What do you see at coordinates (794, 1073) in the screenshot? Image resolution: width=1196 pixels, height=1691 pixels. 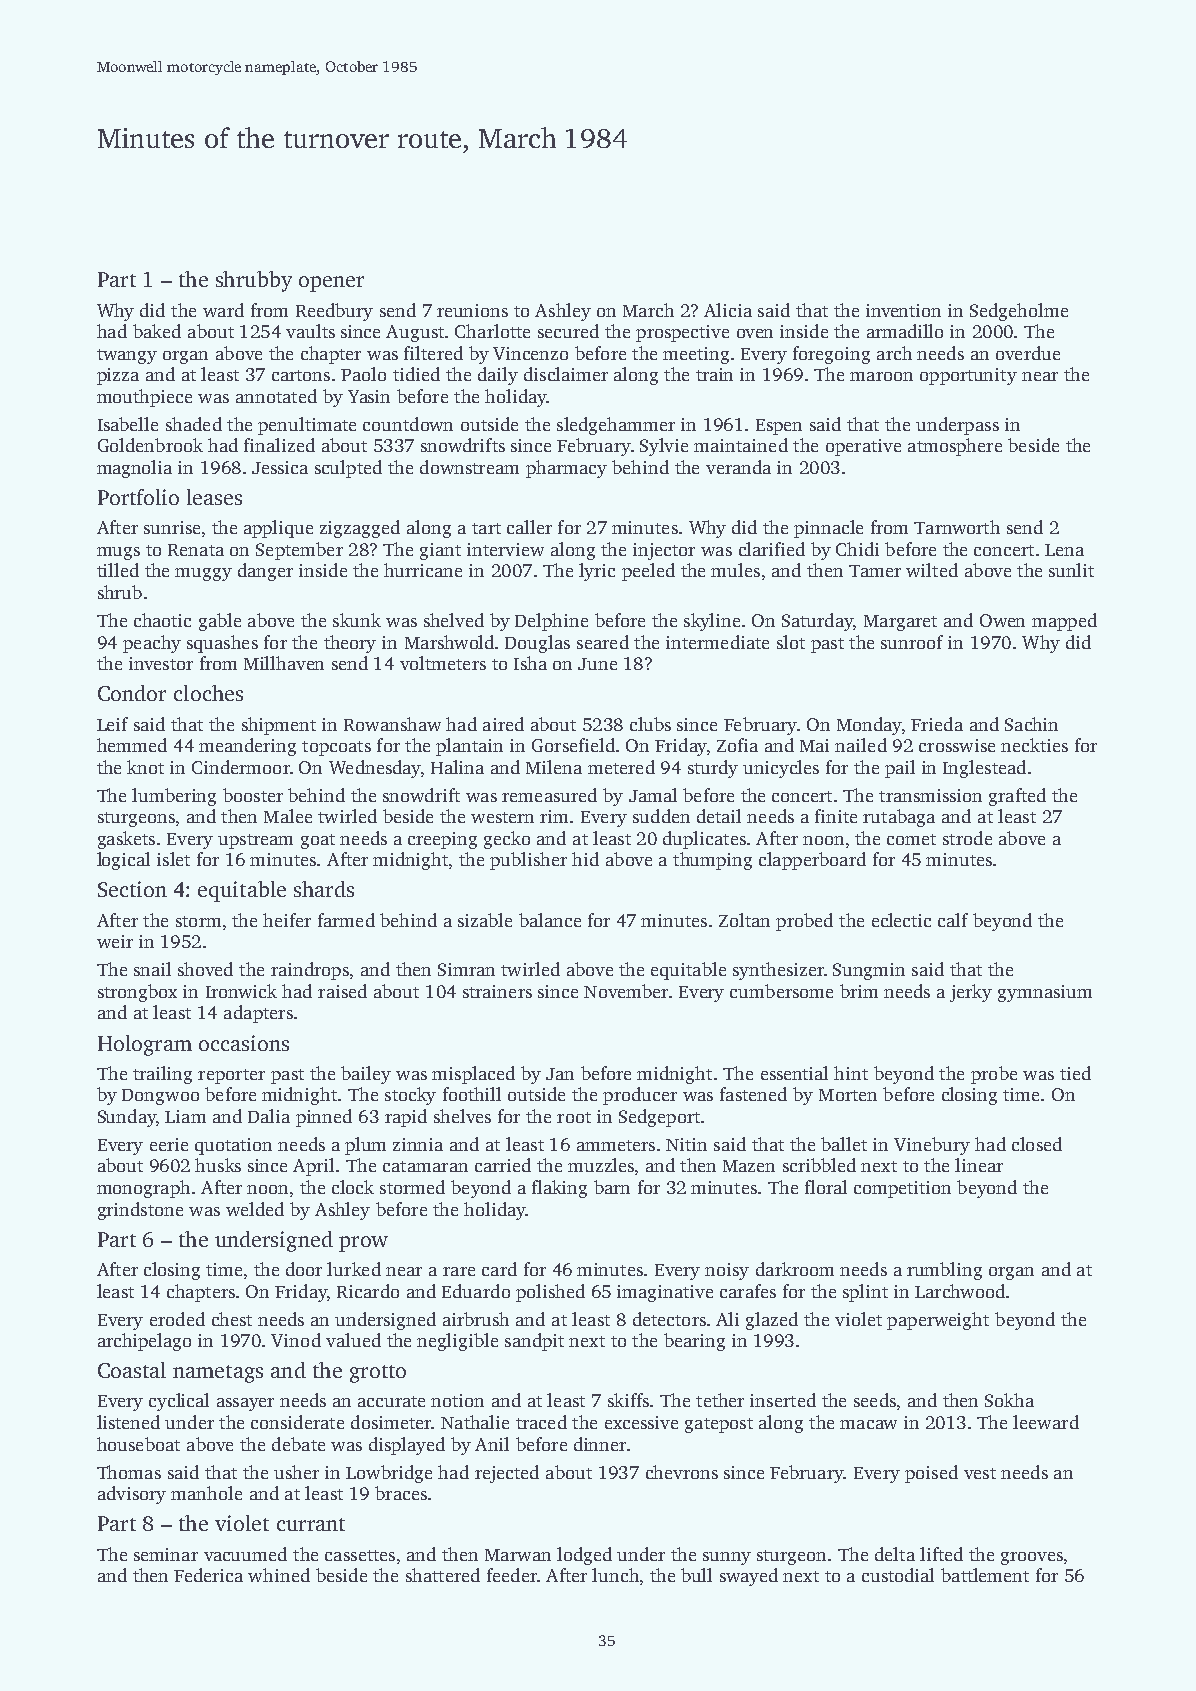 I see `essential` at bounding box center [794, 1073].
